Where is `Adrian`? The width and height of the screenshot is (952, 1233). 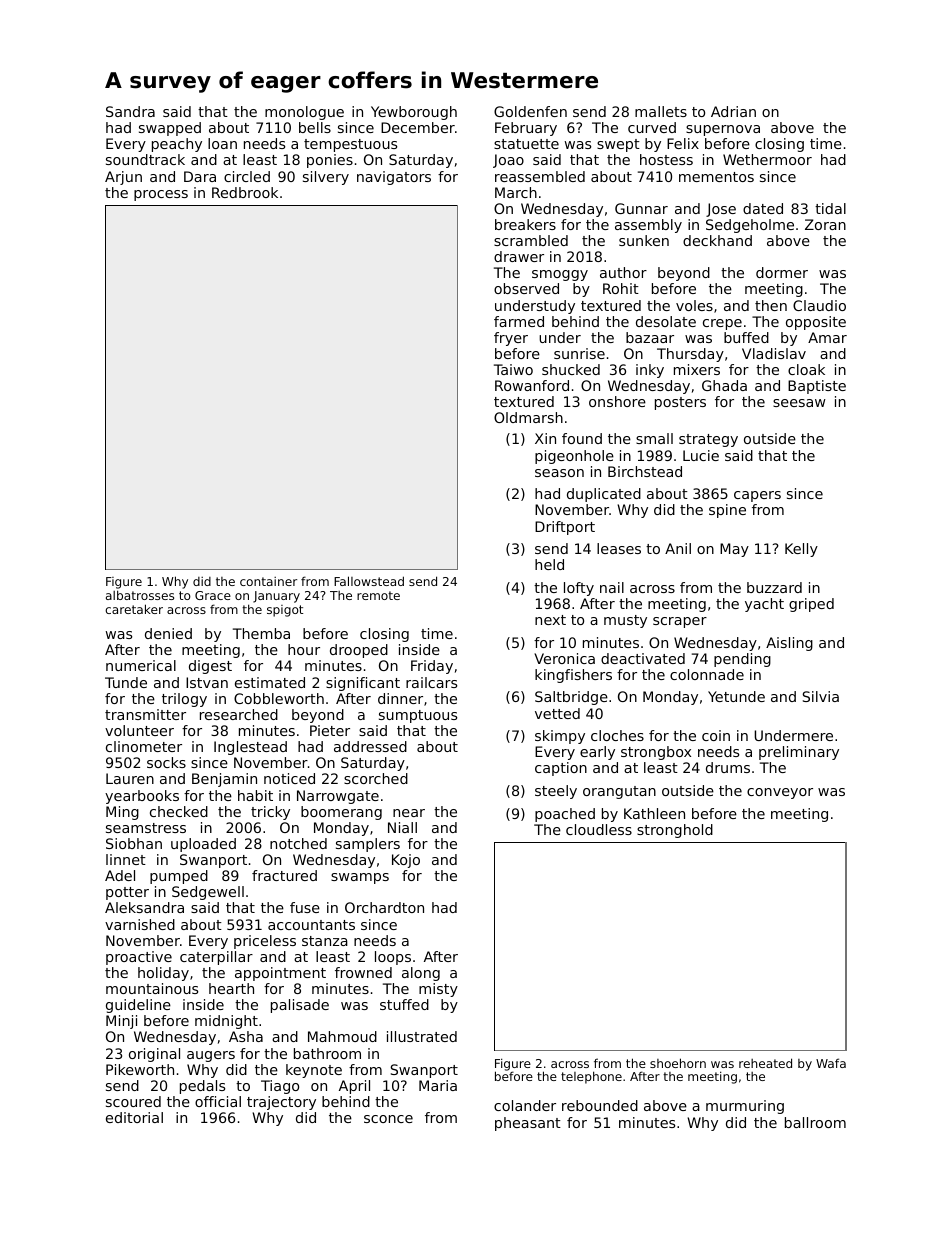 Adrian is located at coordinates (733, 111).
